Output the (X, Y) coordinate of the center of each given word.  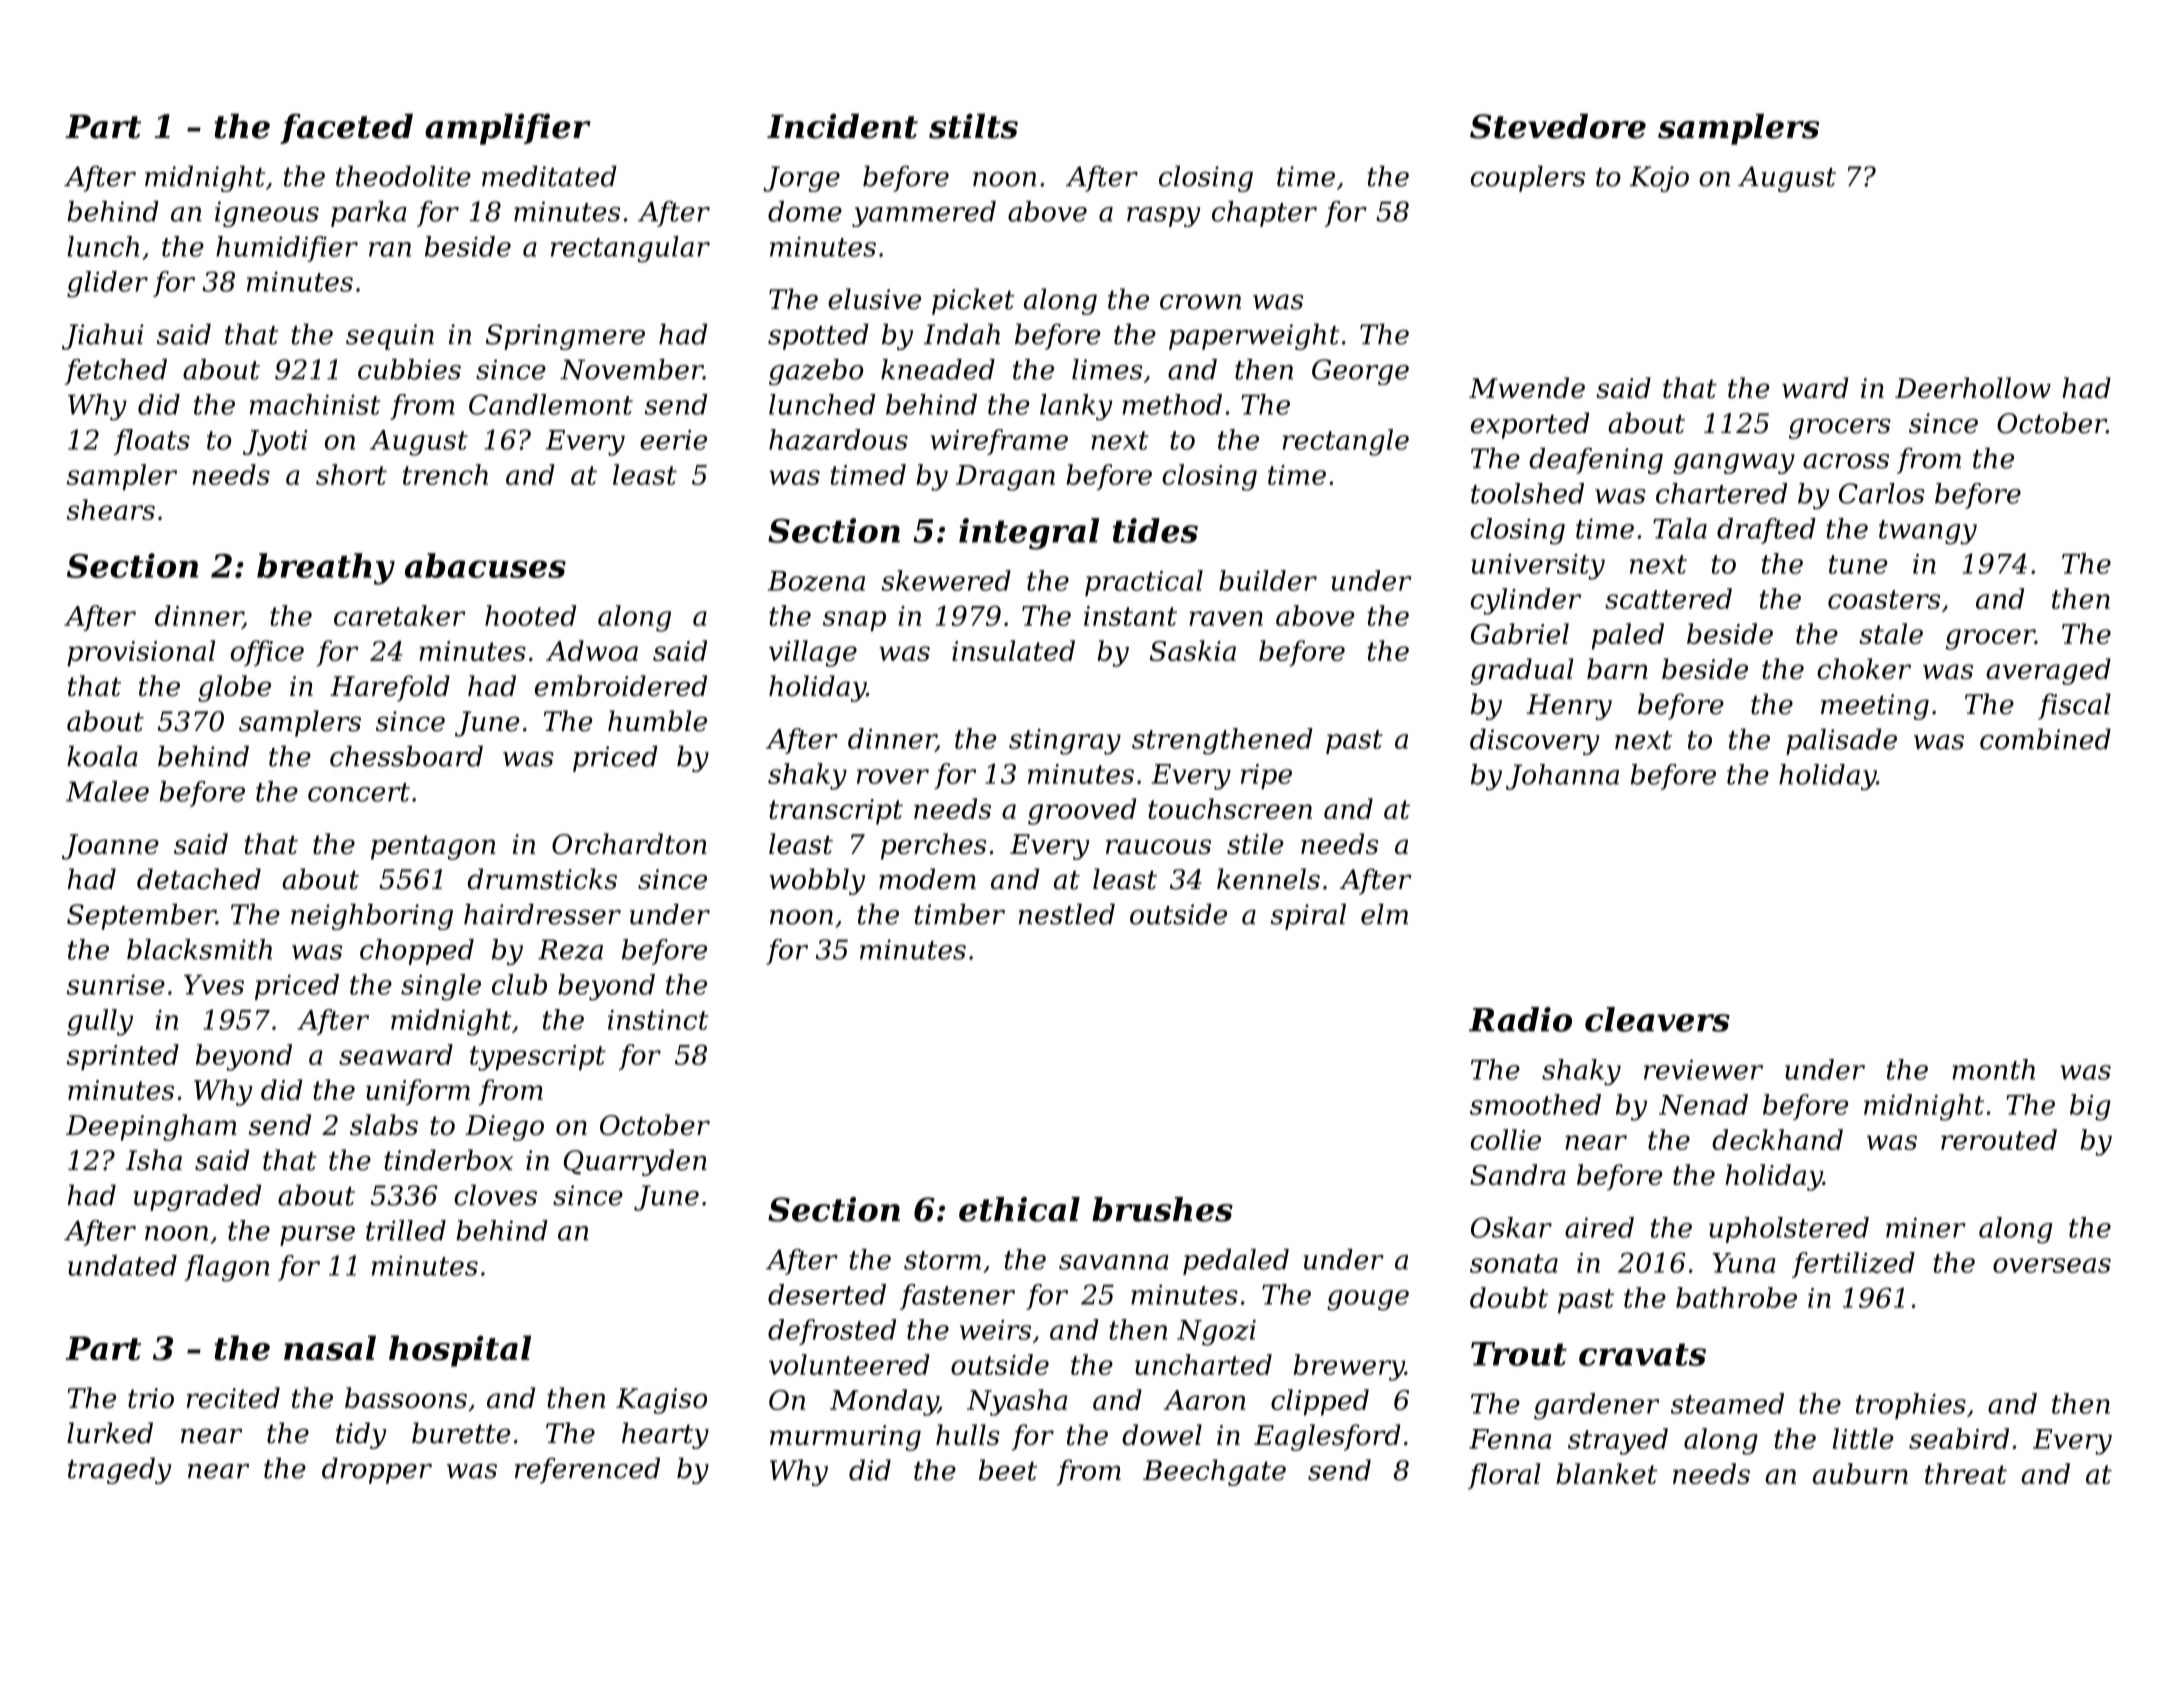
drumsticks (542, 879)
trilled (406, 1230)
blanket (1606, 1473)
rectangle (1346, 442)
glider (107, 284)
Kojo (1659, 179)
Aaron (1204, 1400)
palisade (1841, 741)
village (813, 653)
